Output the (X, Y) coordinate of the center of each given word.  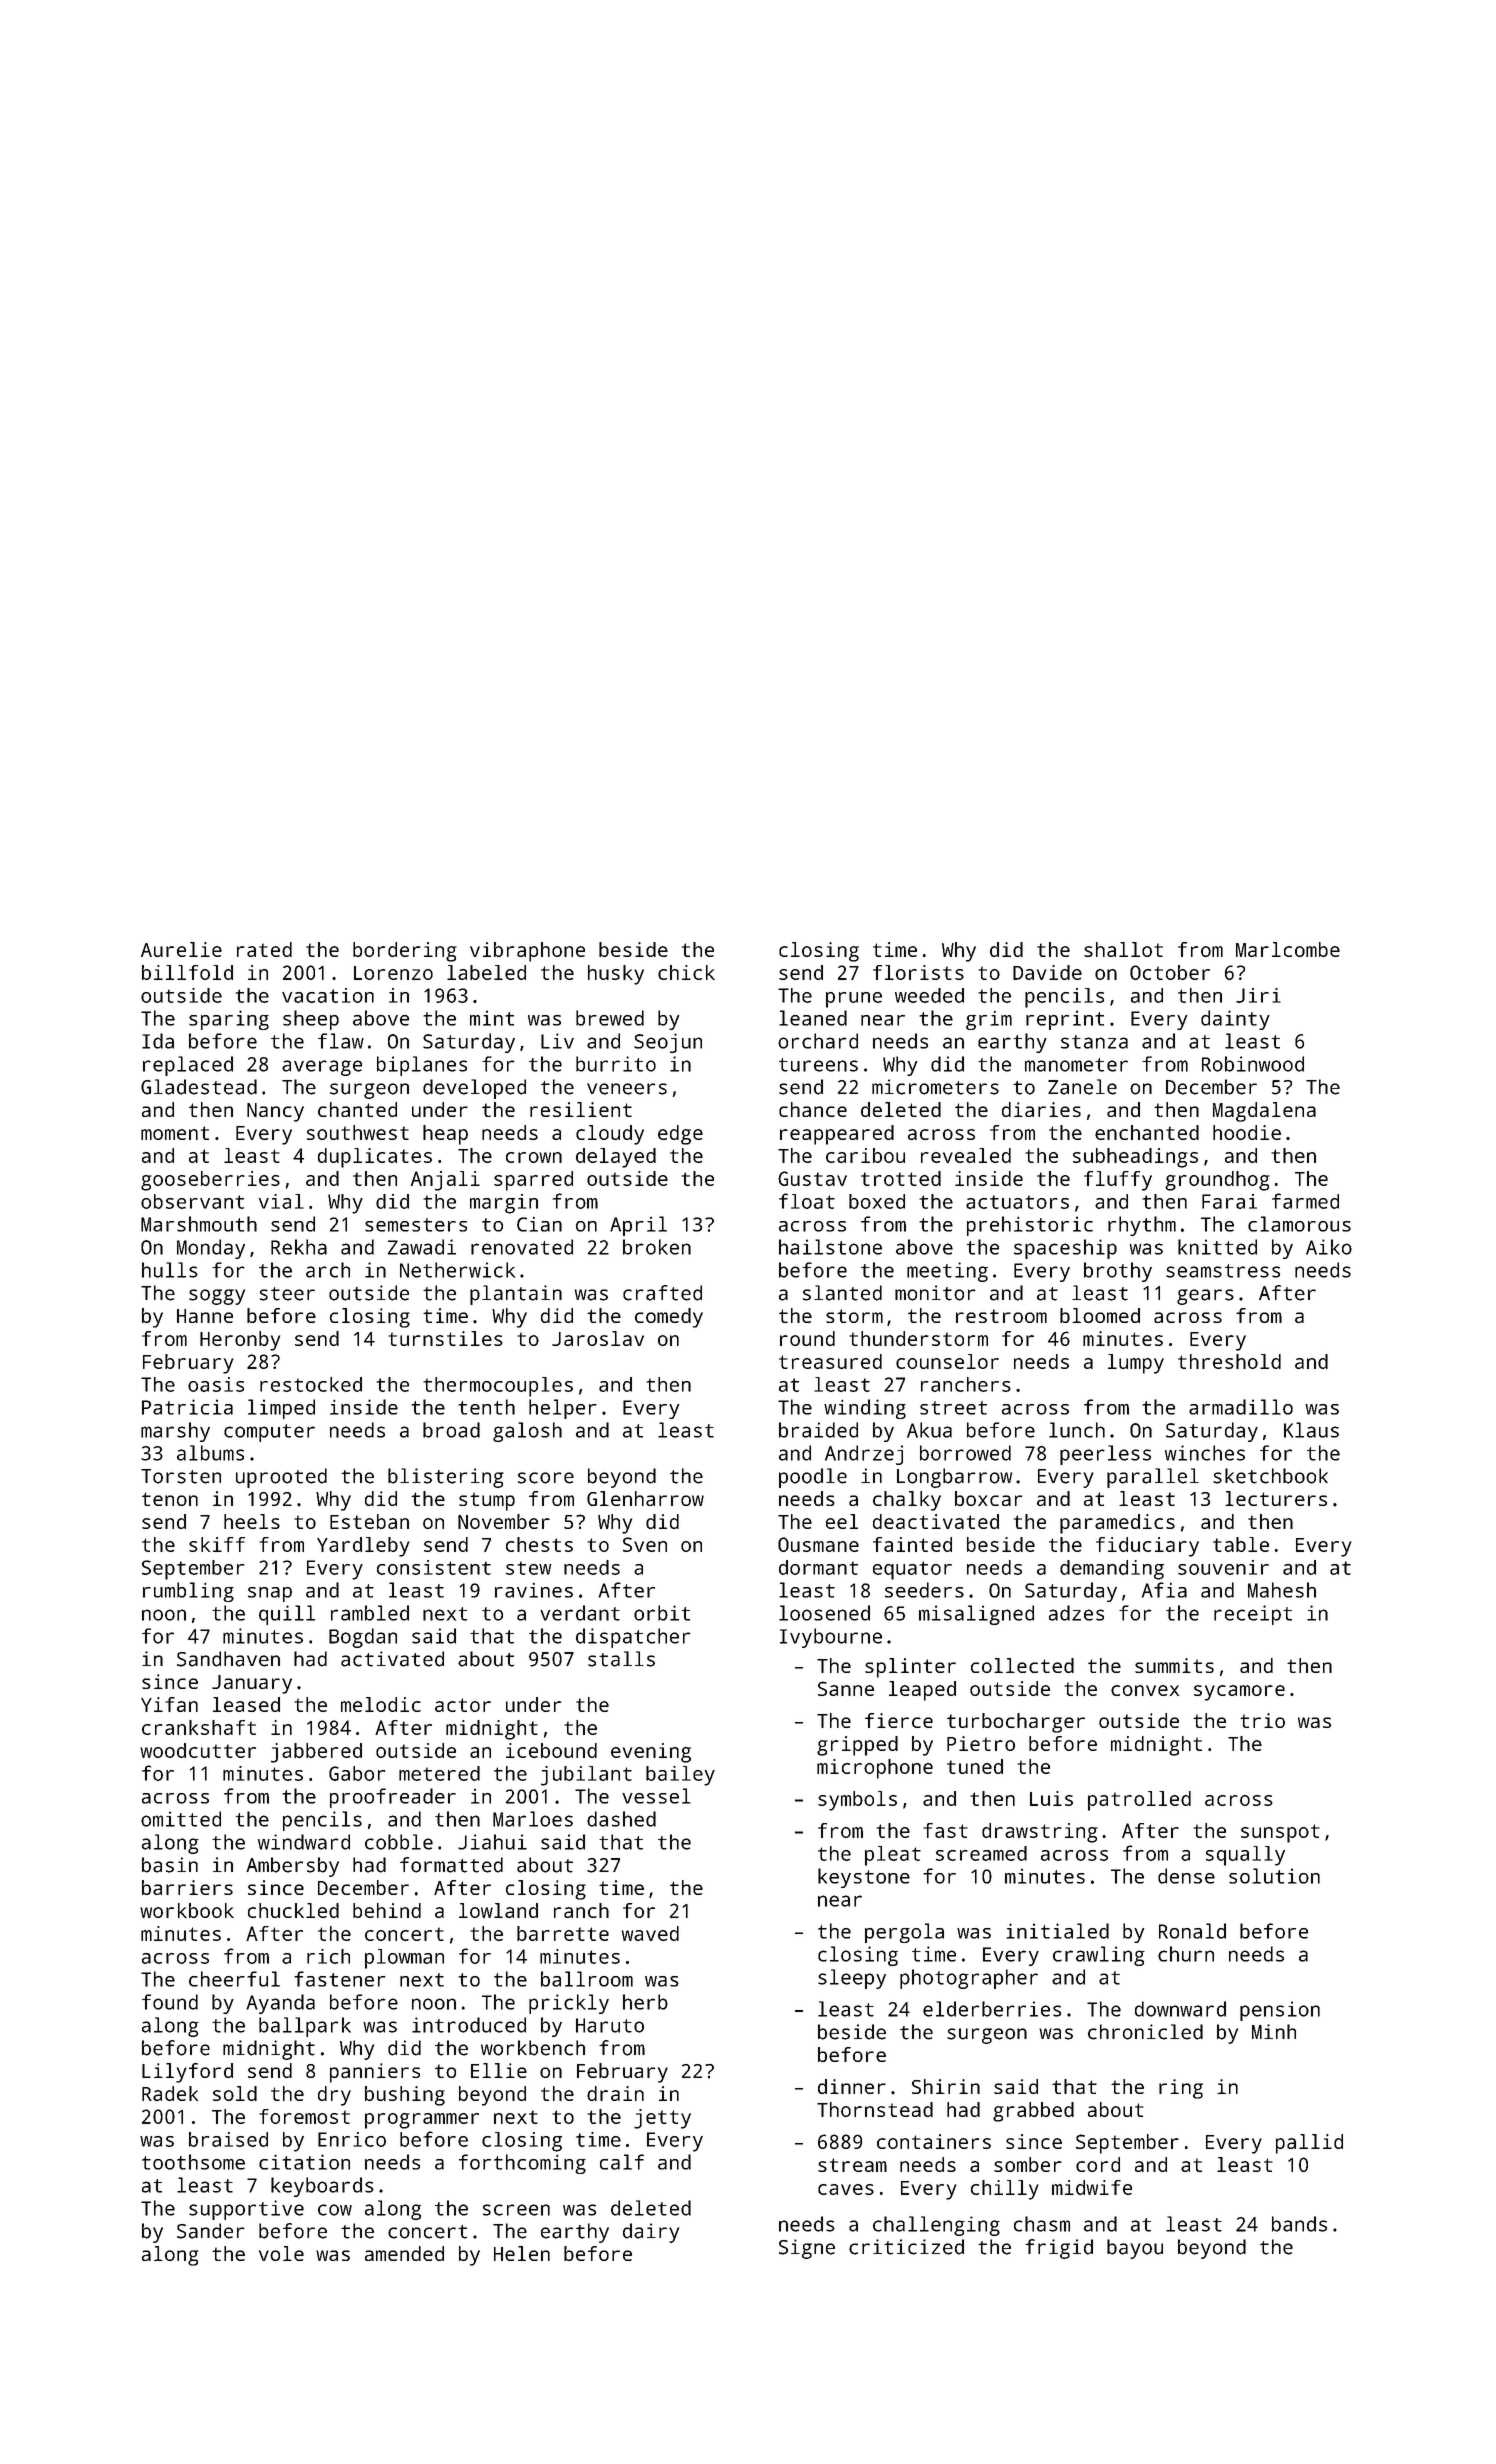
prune (854, 1000)
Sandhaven (228, 1659)
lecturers (1276, 1498)
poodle (813, 1478)
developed (474, 1089)
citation (304, 2162)
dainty (1235, 1020)
